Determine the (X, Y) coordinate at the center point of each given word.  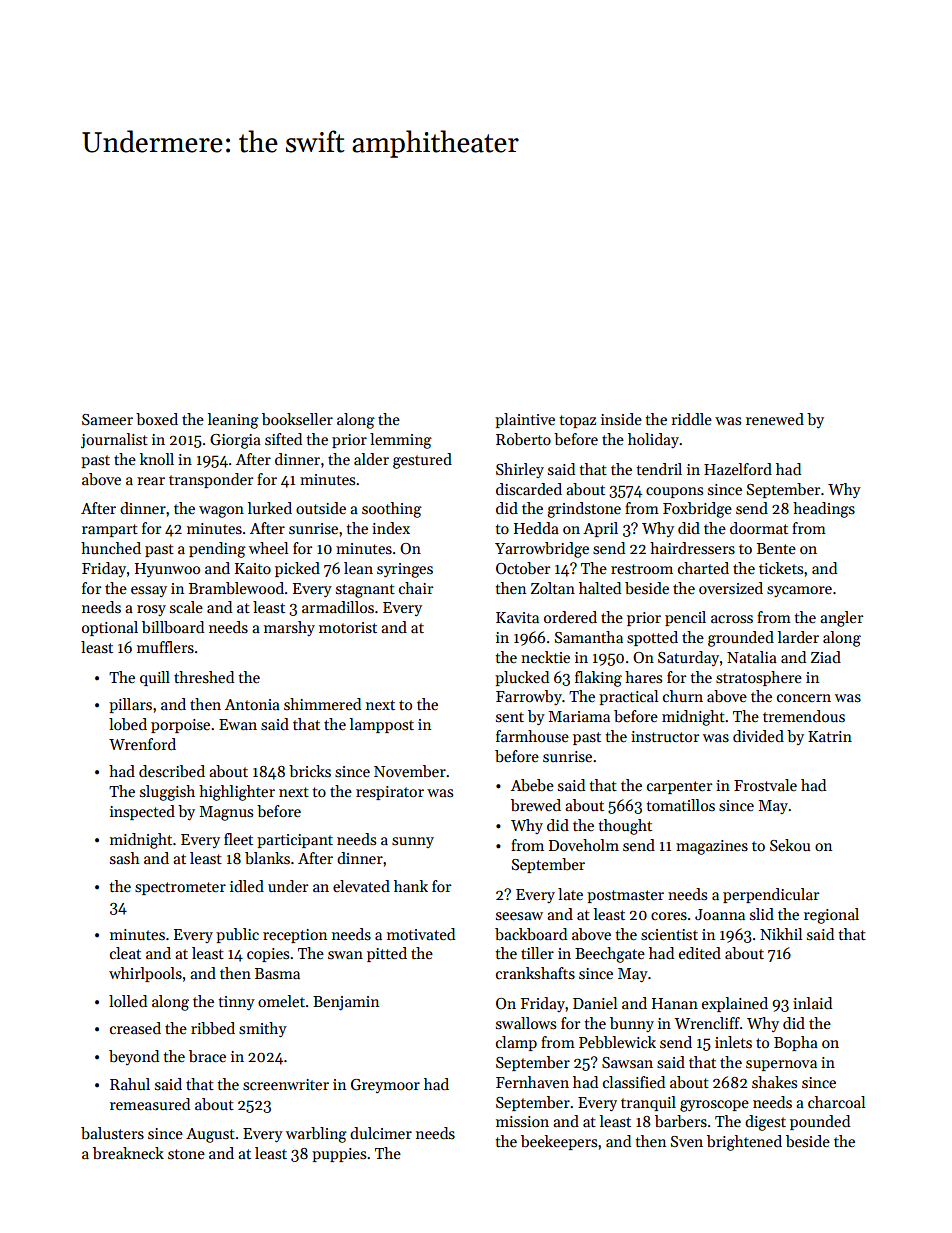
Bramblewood (236, 588)
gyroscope (714, 1106)
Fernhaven (532, 1082)
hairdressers (692, 548)
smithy (263, 1029)
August (210, 1135)
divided (758, 736)
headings (824, 510)
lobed (128, 724)
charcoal (836, 1102)
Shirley (520, 470)
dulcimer (381, 1133)
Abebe (532, 785)
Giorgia (235, 441)
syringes (405, 570)
